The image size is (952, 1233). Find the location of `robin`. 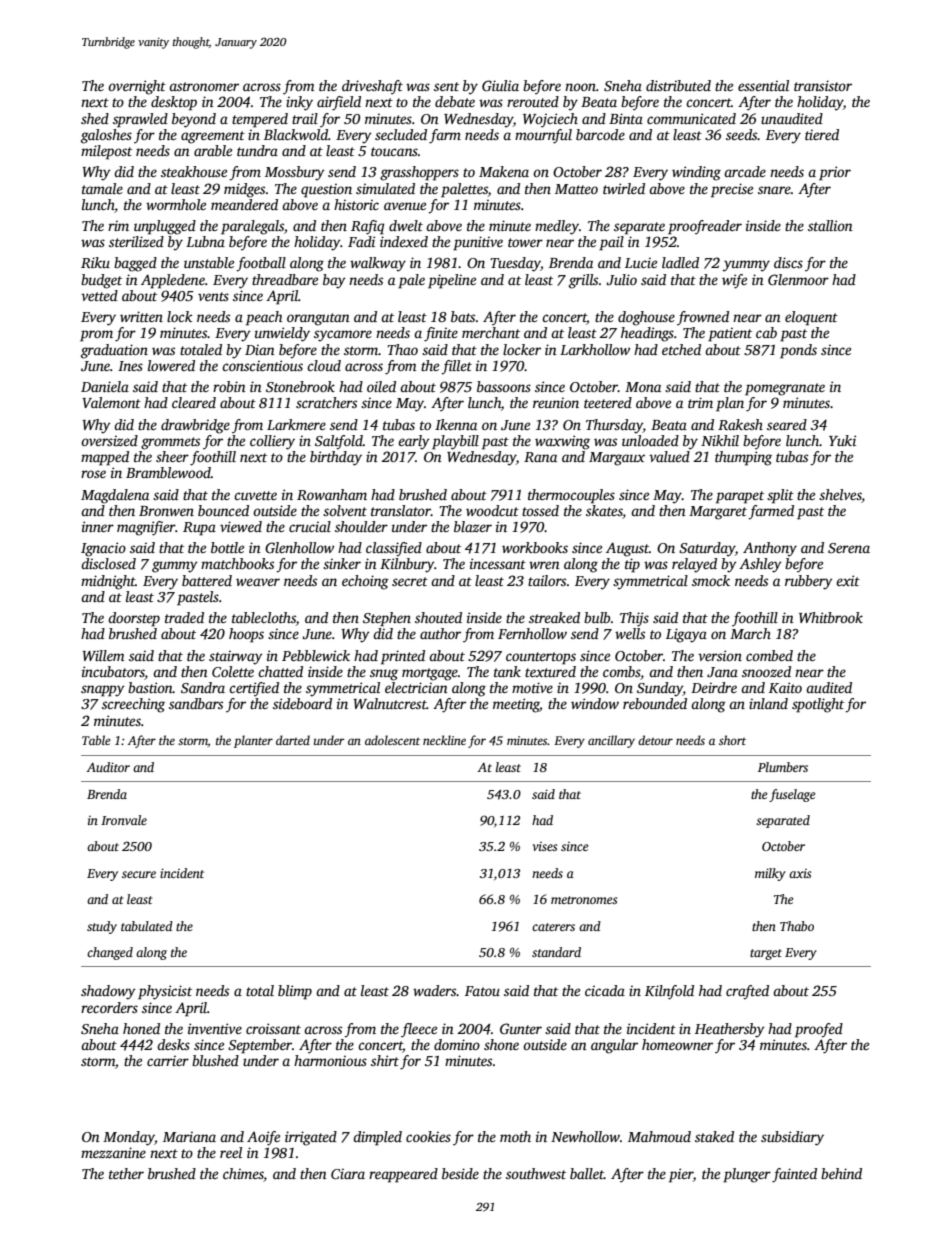

robin is located at coordinates (229, 386).
